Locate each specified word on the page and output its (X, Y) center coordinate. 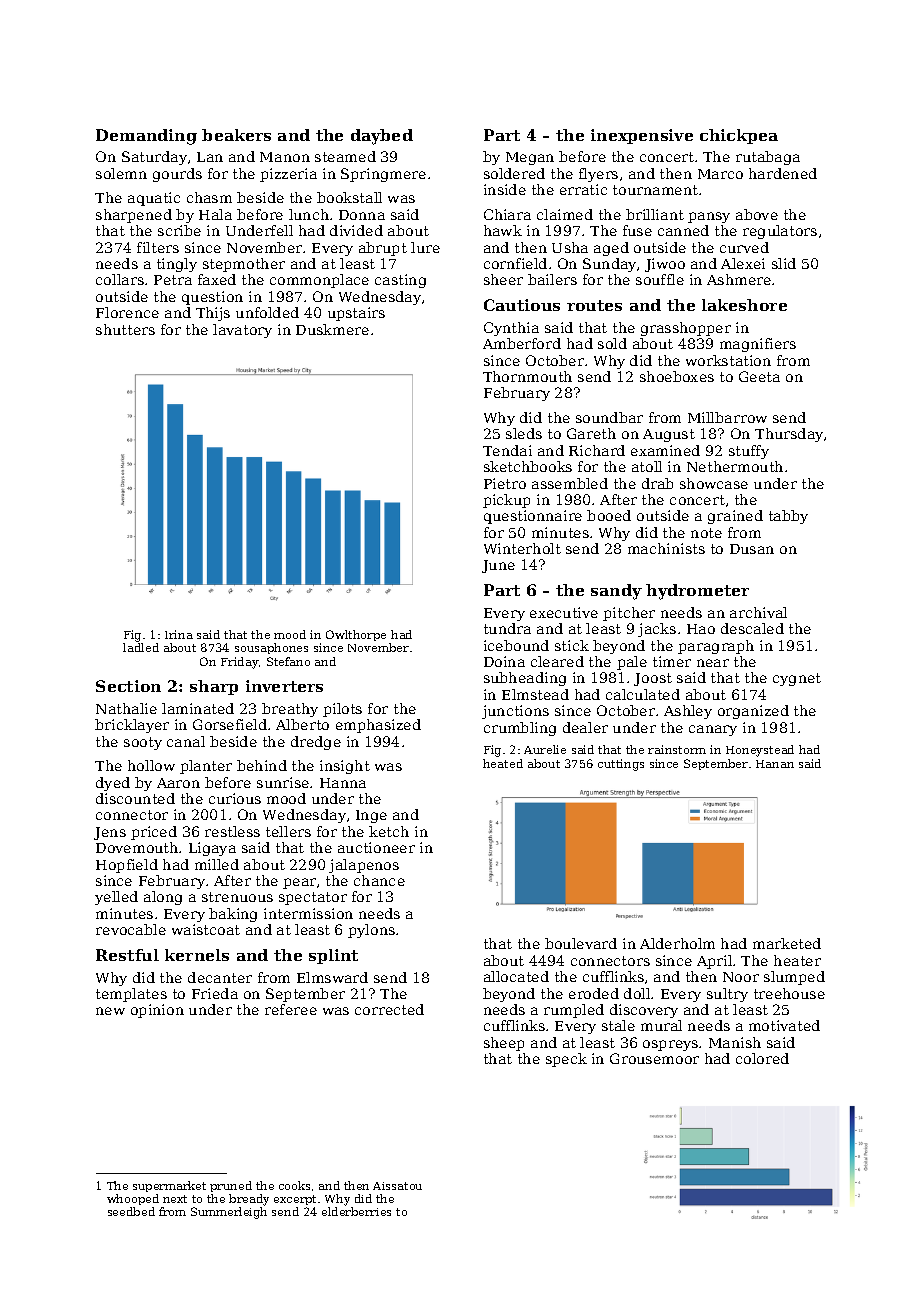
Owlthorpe (356, 635)
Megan (530, 158)
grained (735, 517)
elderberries (356, 1211)
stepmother (244, 265)
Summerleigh (229, 1213)
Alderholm (677, 943)
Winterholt (522, 548)
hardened (783, 173)
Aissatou (397, 1186)
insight (345, 767)
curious (235, 798)
